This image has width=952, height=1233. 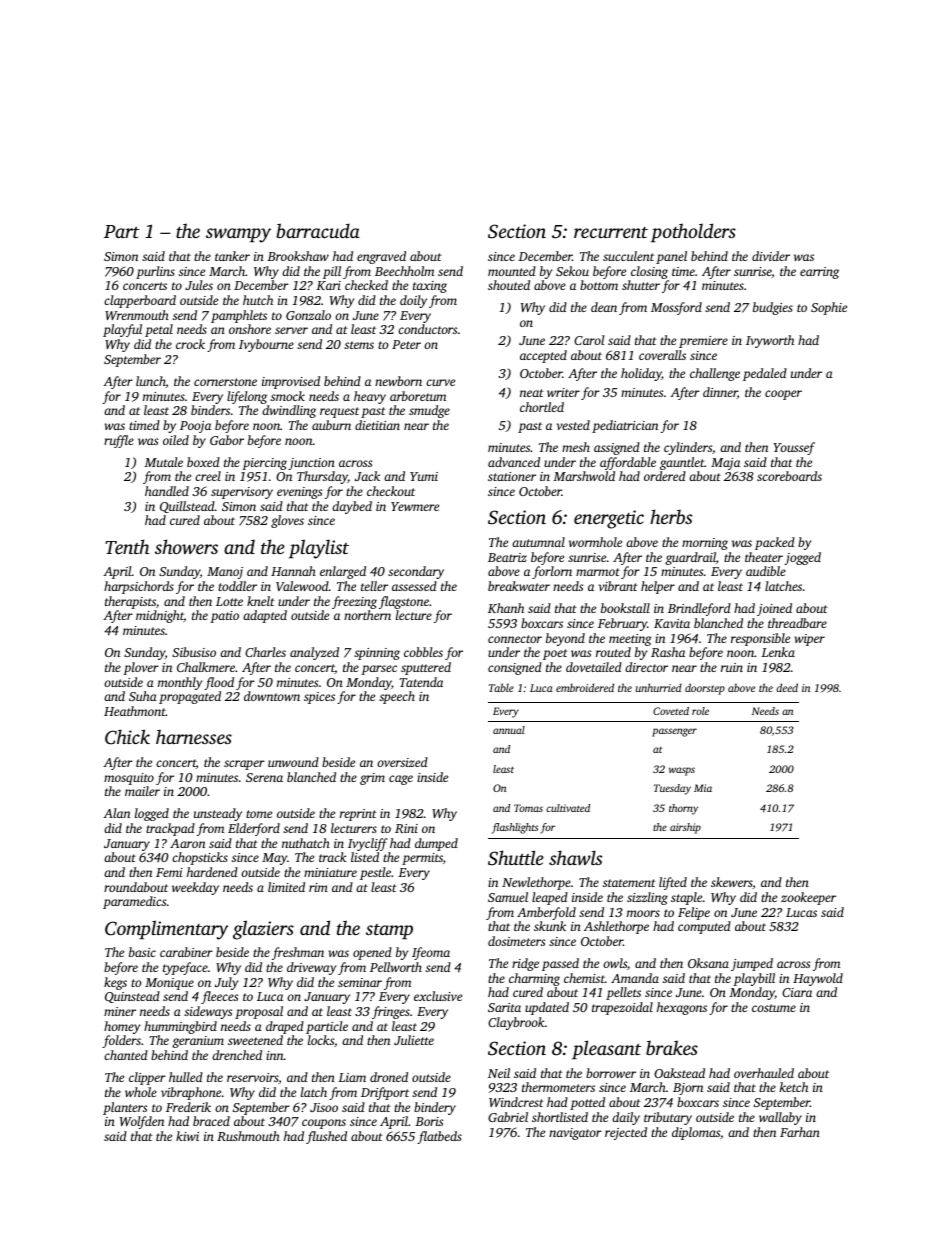 I want to click on zookeeper, so click(x=808, y=898).
